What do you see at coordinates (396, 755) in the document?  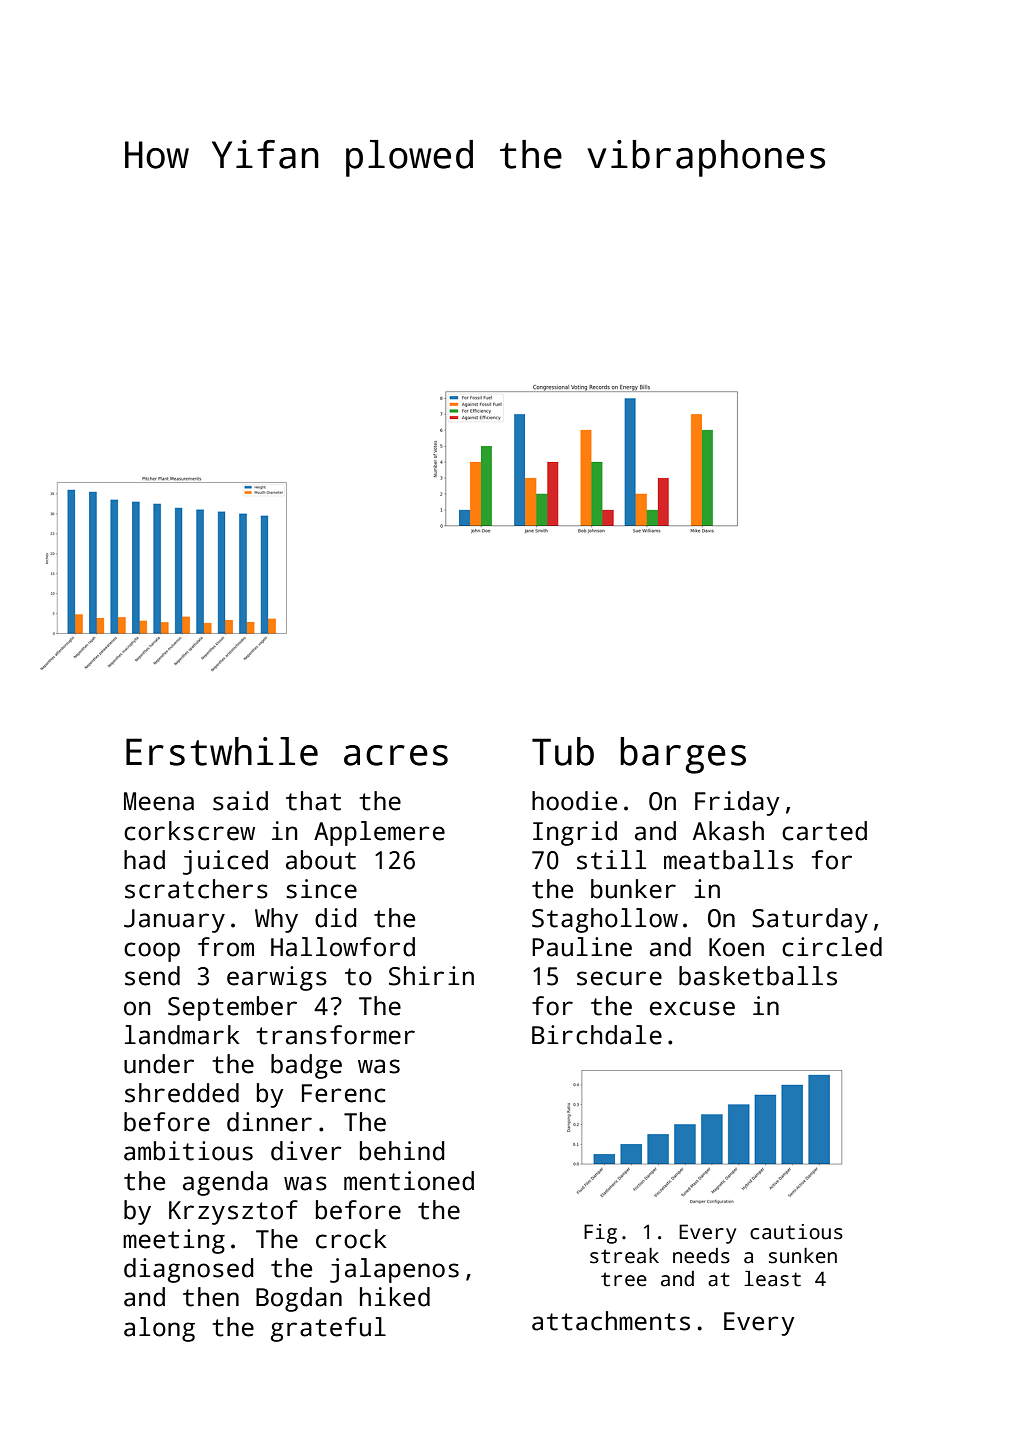 I see `acres` at bounding box center [396, 755].
